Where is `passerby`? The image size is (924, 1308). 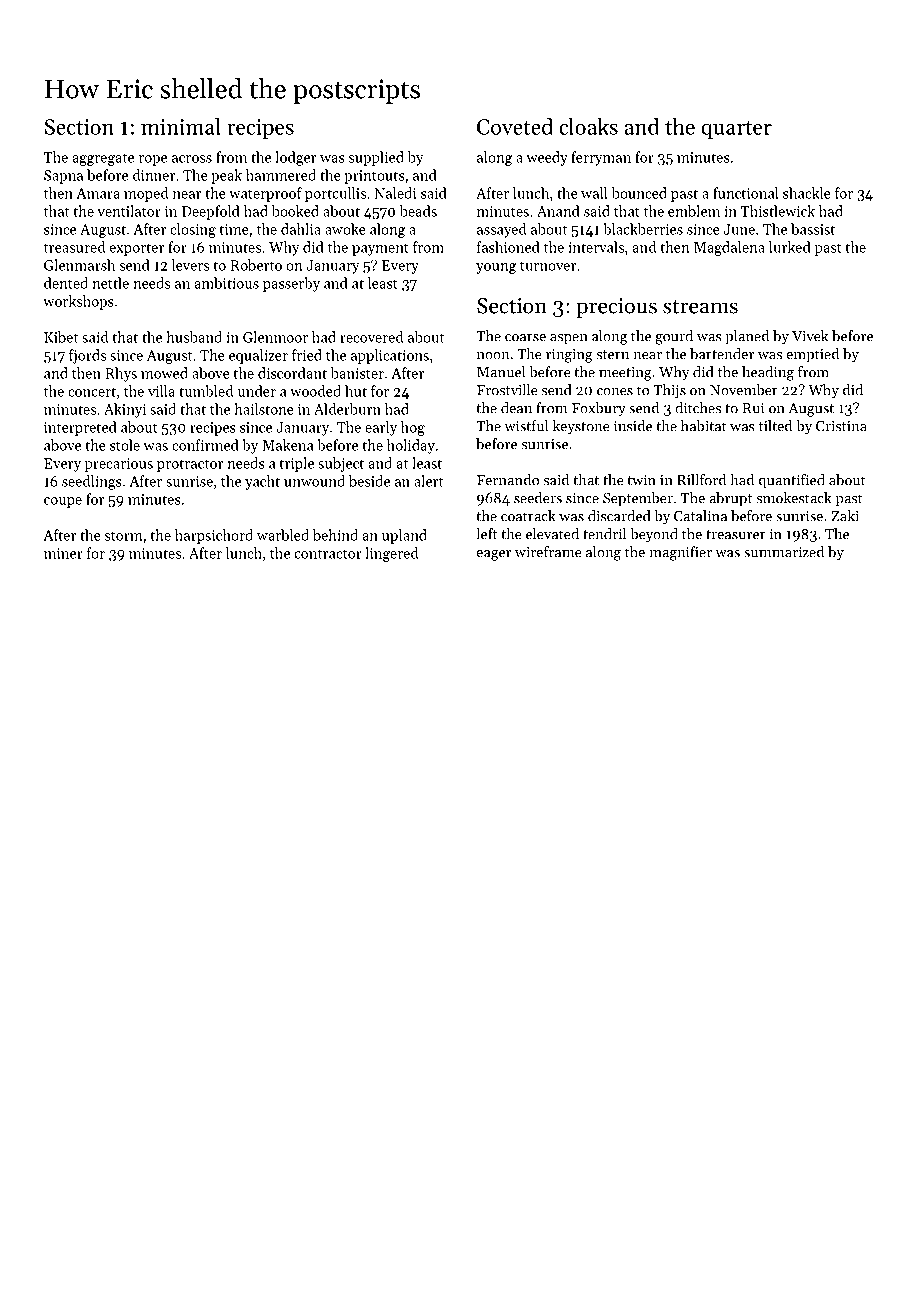
passerby is located at coordinates (291, 284).
